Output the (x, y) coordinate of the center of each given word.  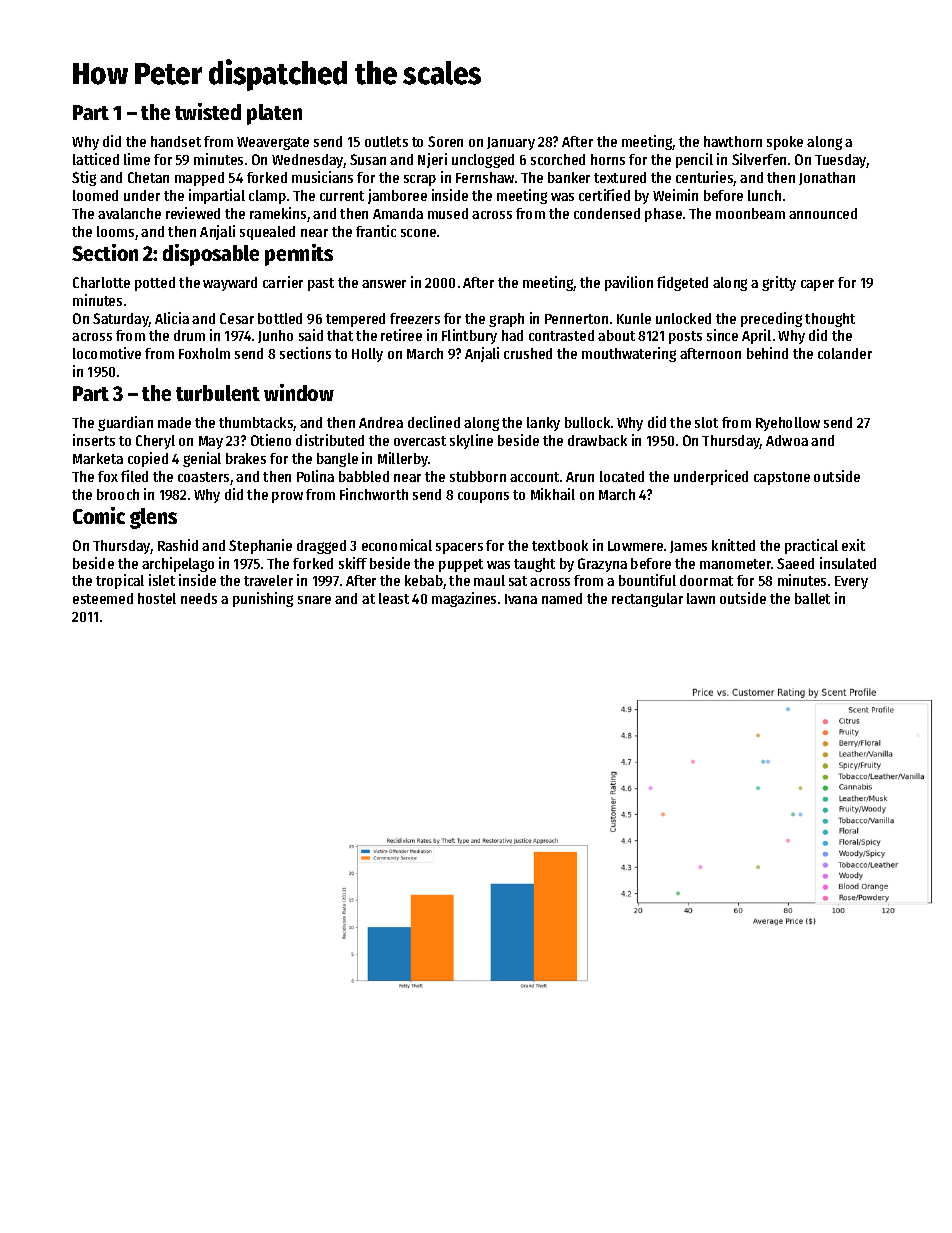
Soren (445, 141)
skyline (471, 441)
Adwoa (787, 440)
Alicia (172, 318)
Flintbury (469, 336)
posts (685, 337)
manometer (736, 564)
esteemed (103, 598)
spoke (785, 143)
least (394, 598)
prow (287, 497)
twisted (208, 111)
